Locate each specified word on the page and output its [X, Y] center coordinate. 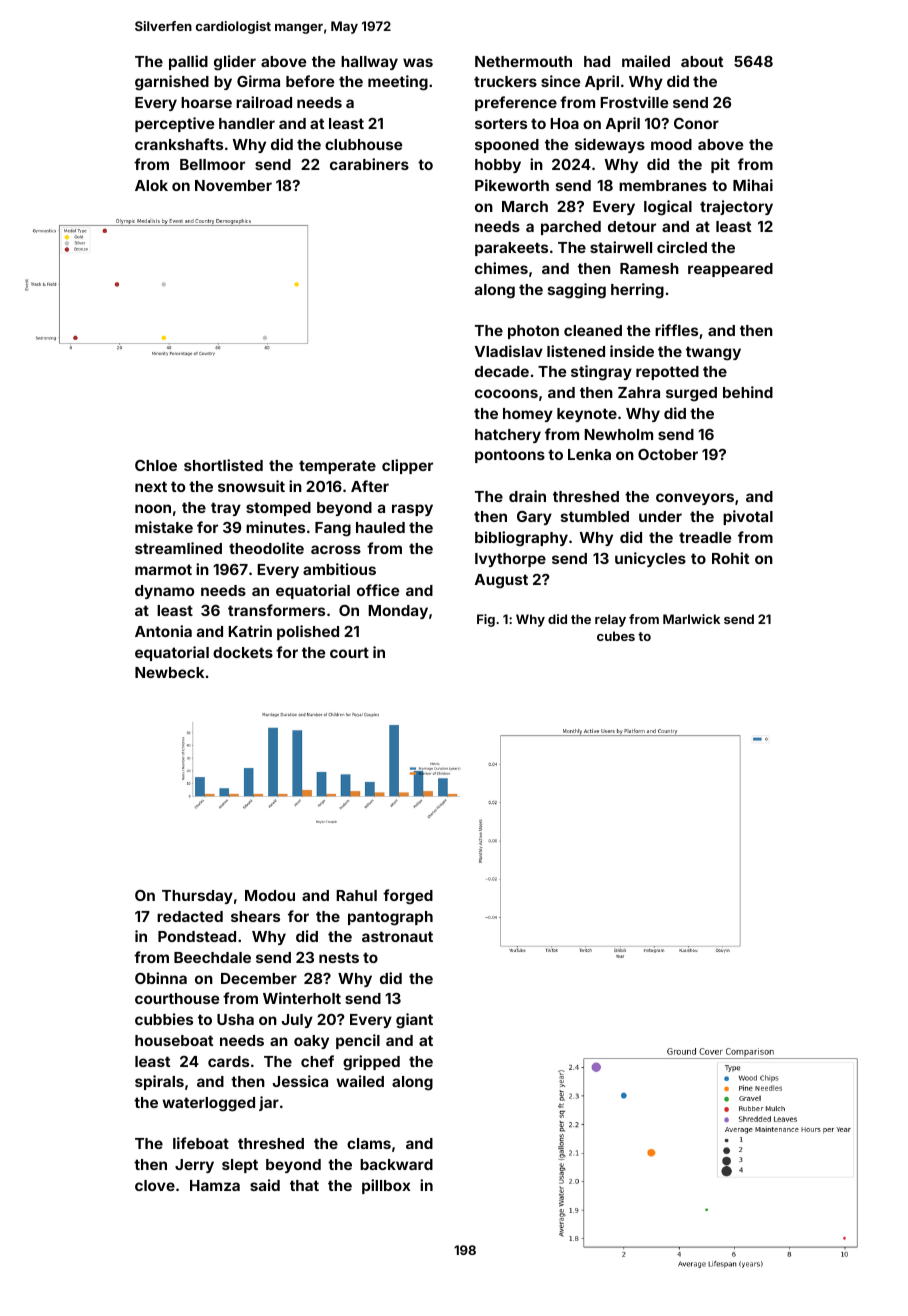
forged [408, 897]
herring [637, 291]
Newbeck [169, 672]
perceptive [174, 124]
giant [414, 1021]
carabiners [369, 164]
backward [396, 1164]
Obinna [161, 978]
